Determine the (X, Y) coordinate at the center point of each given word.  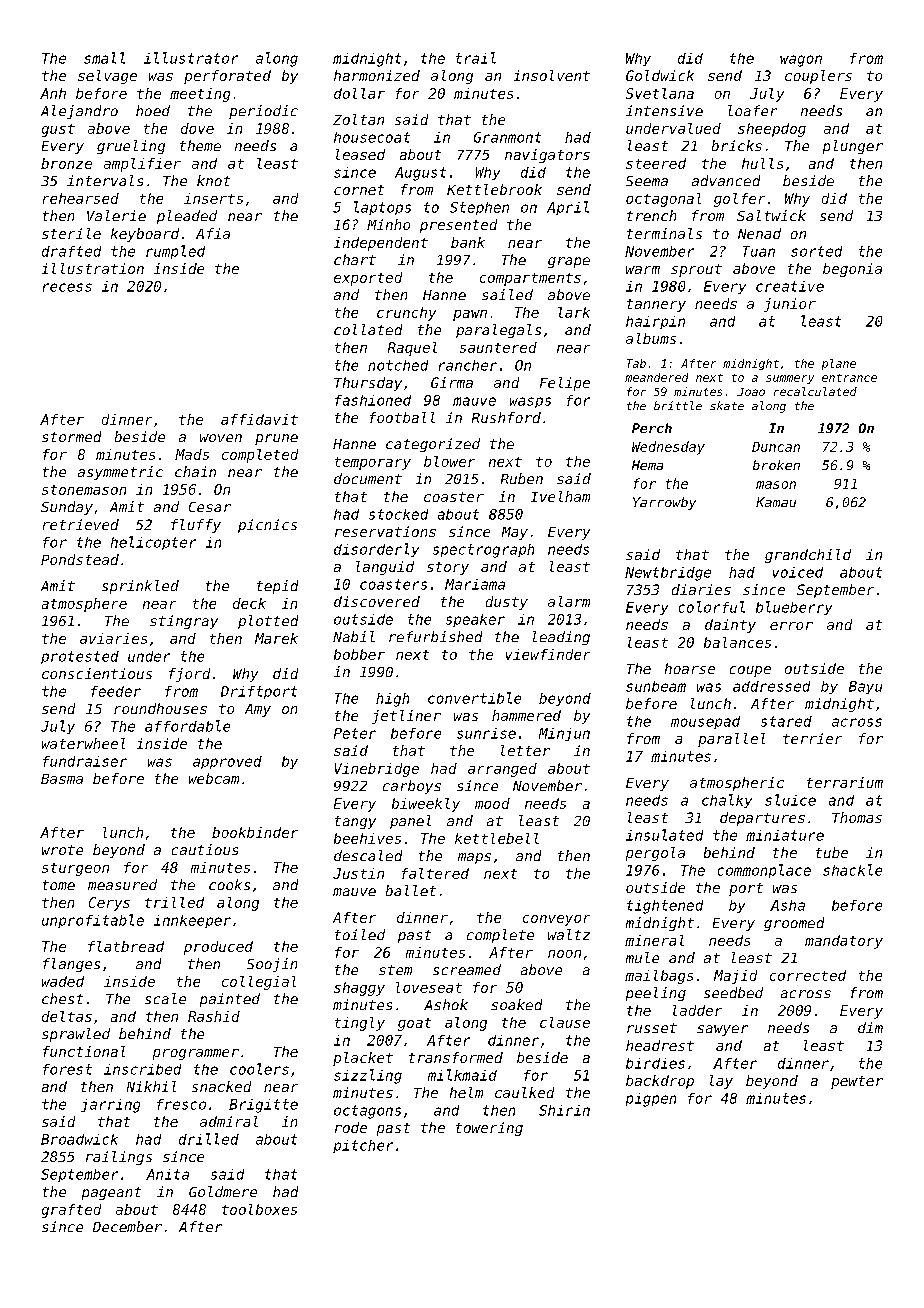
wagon (801, 61)
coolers (259, 1069)
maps (474, 858)
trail (476, 58)
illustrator (191, 58)
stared (786, 721)
